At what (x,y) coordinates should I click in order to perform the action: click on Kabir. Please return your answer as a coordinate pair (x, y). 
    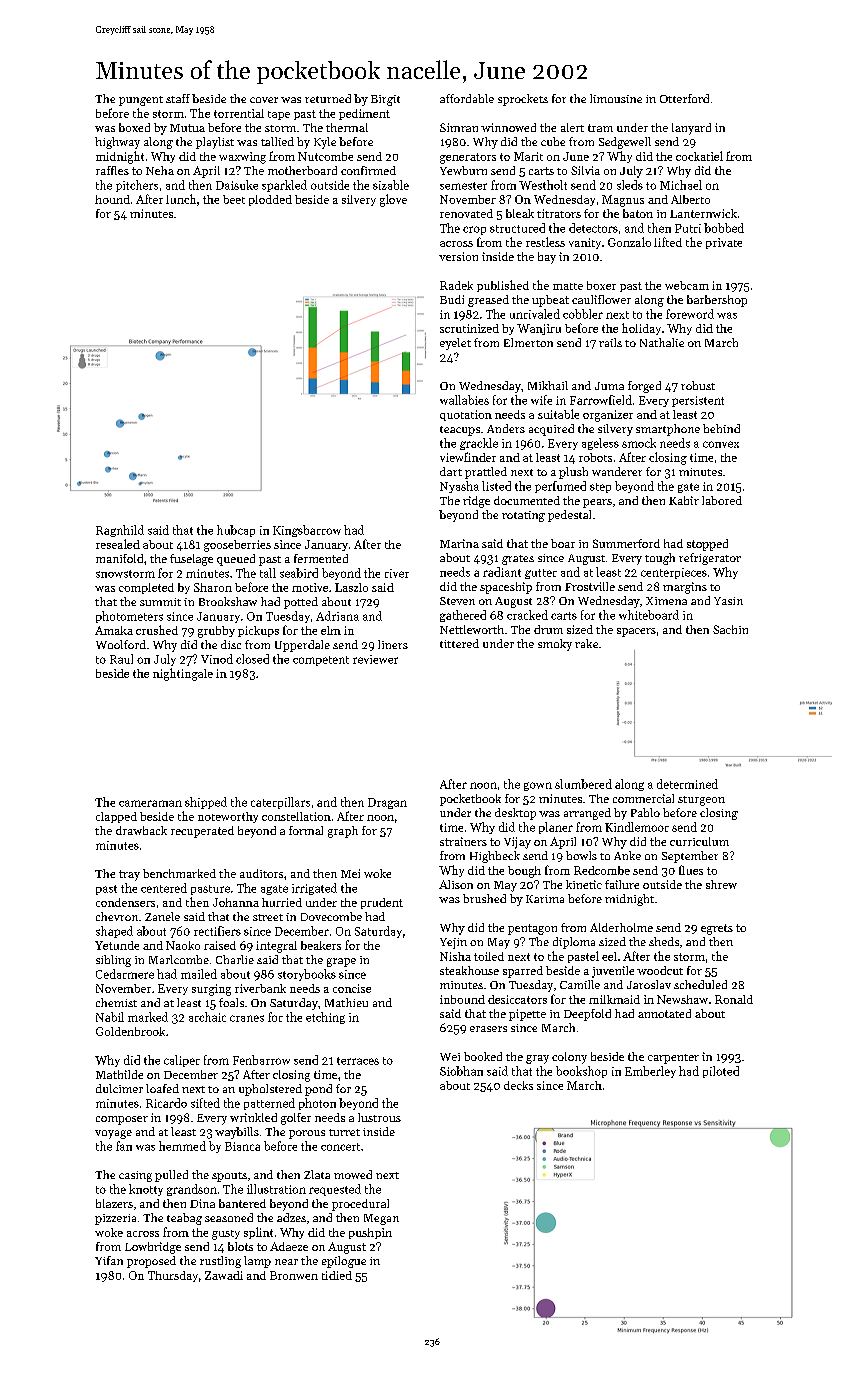
    Looking at the image, I should click on (684, 500).
